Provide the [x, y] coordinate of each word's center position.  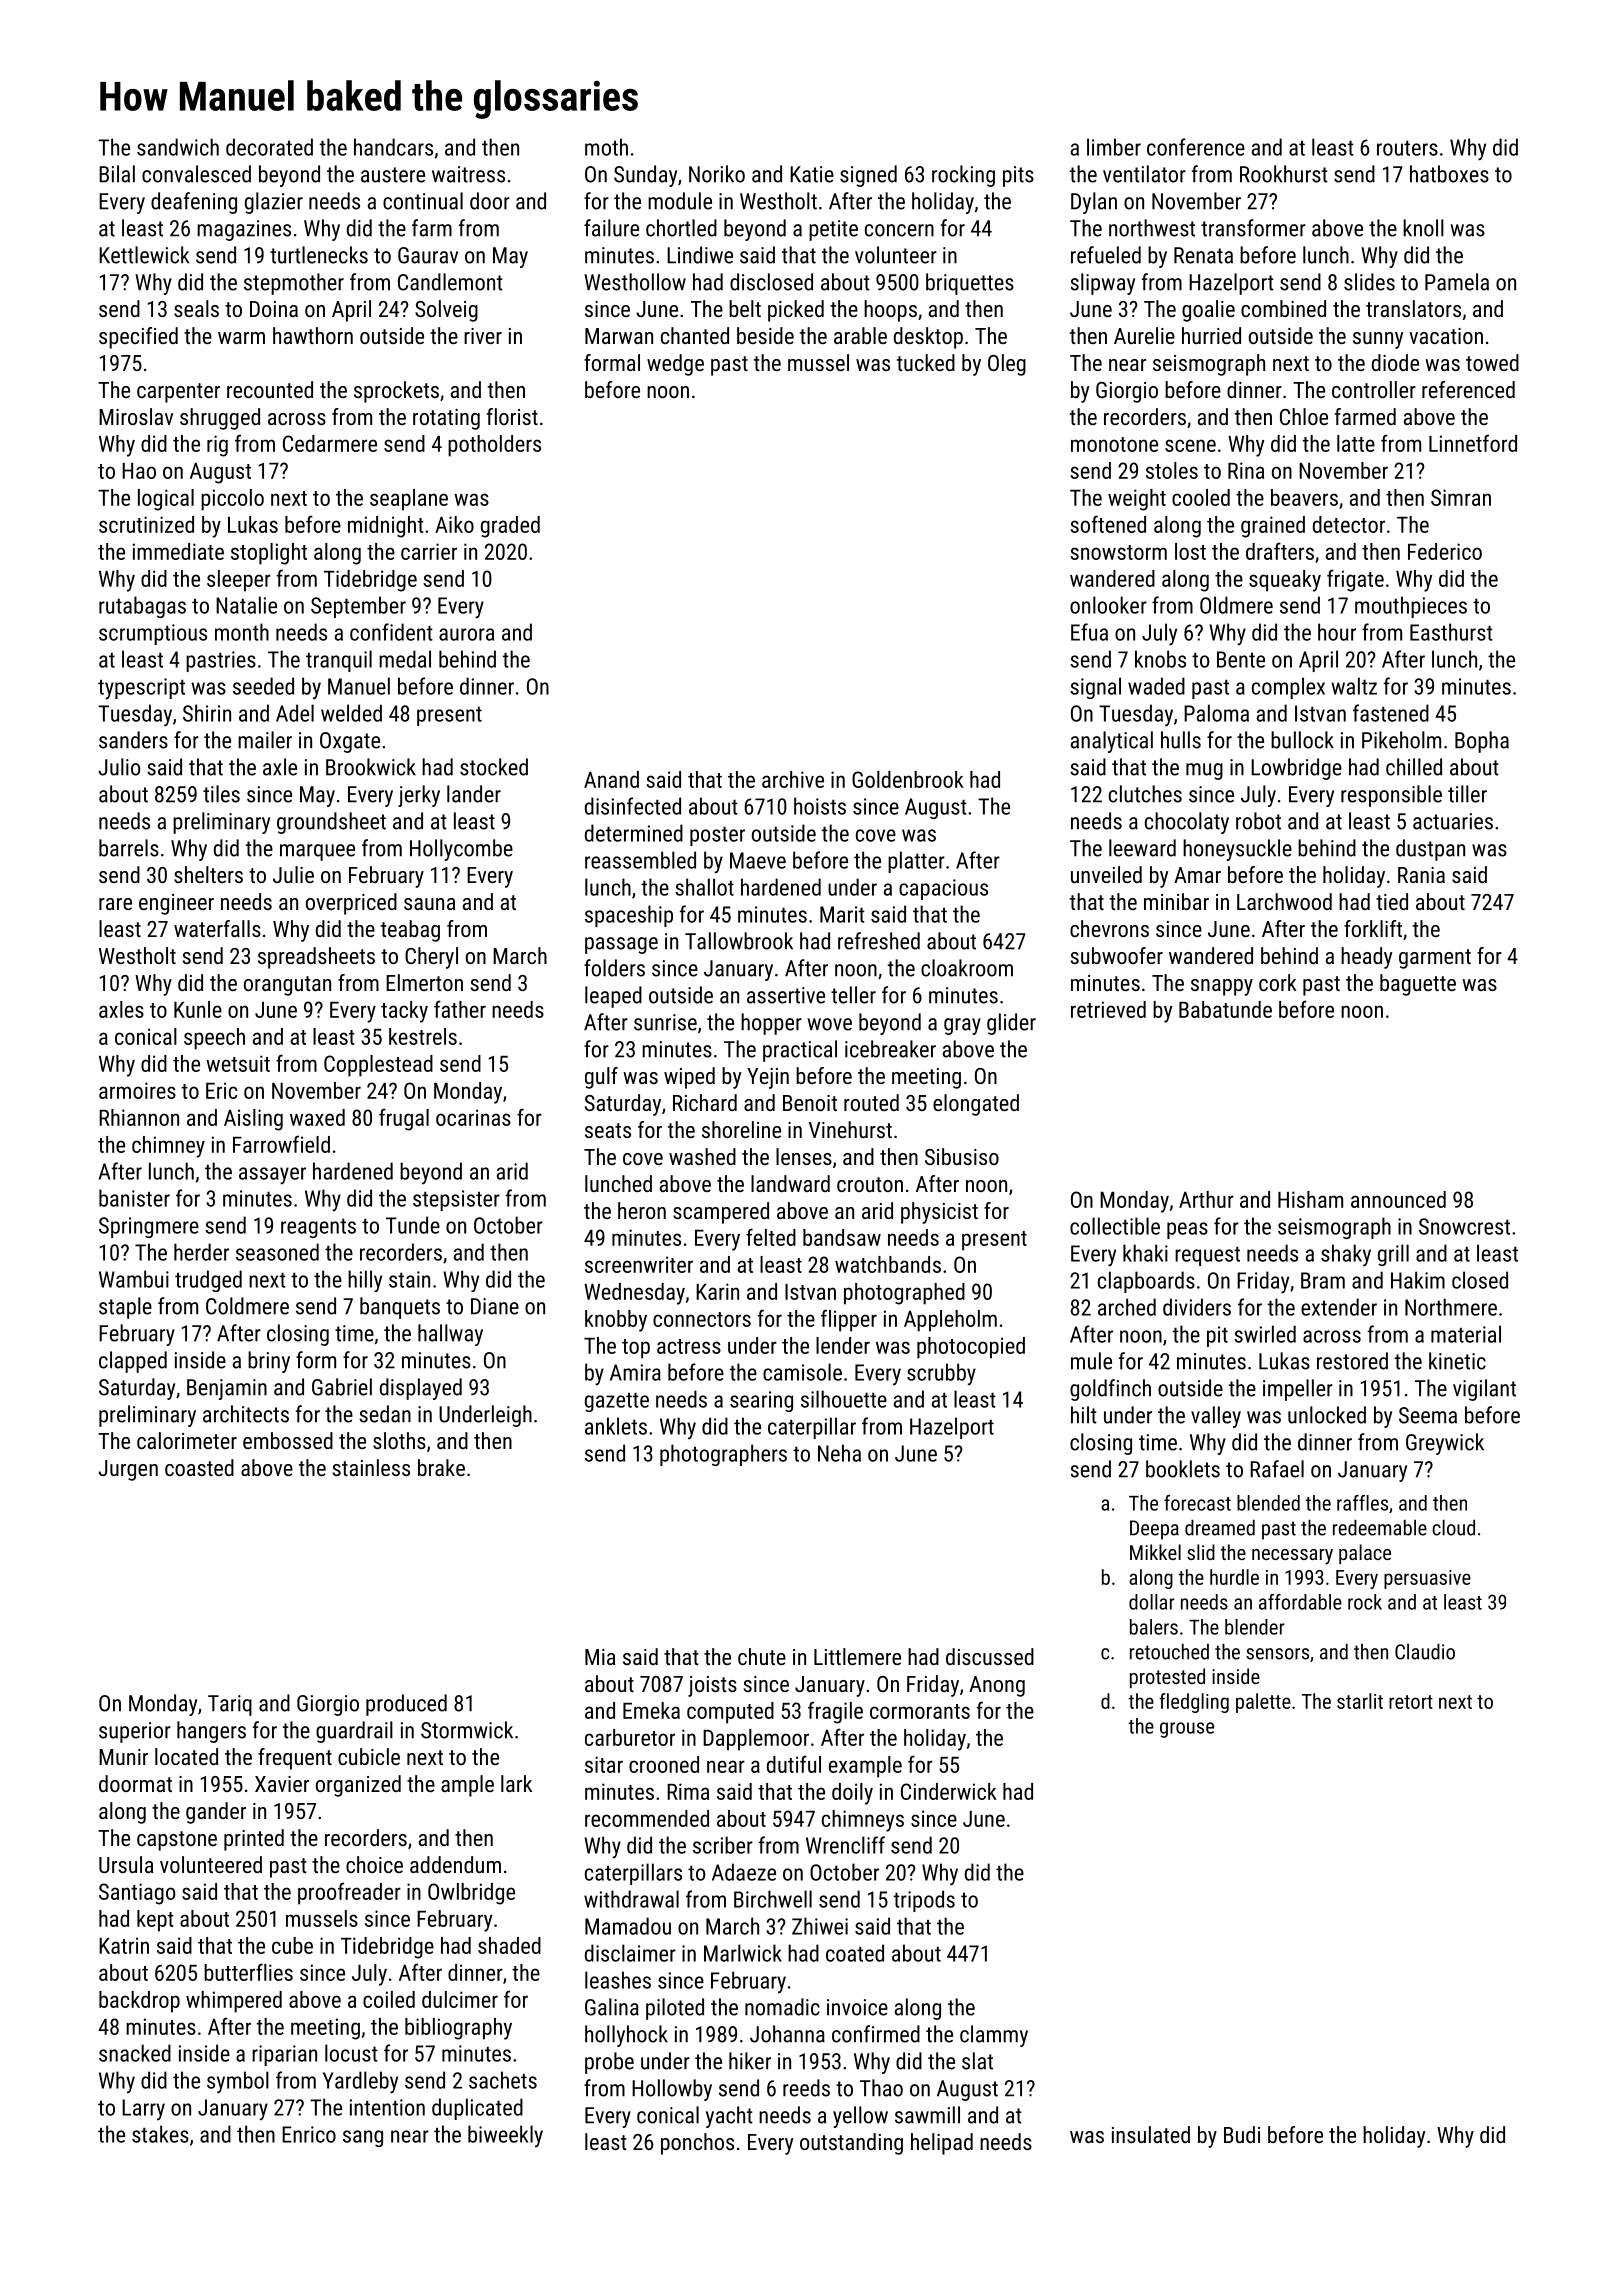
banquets [400, 1308]
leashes [618, 1980]
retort [1411, 1702]
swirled [1265, 1334]
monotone [1114, 444]
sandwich [178, 147]
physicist [939, 1213]
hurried [1211, 335]
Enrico [309, 2134]
